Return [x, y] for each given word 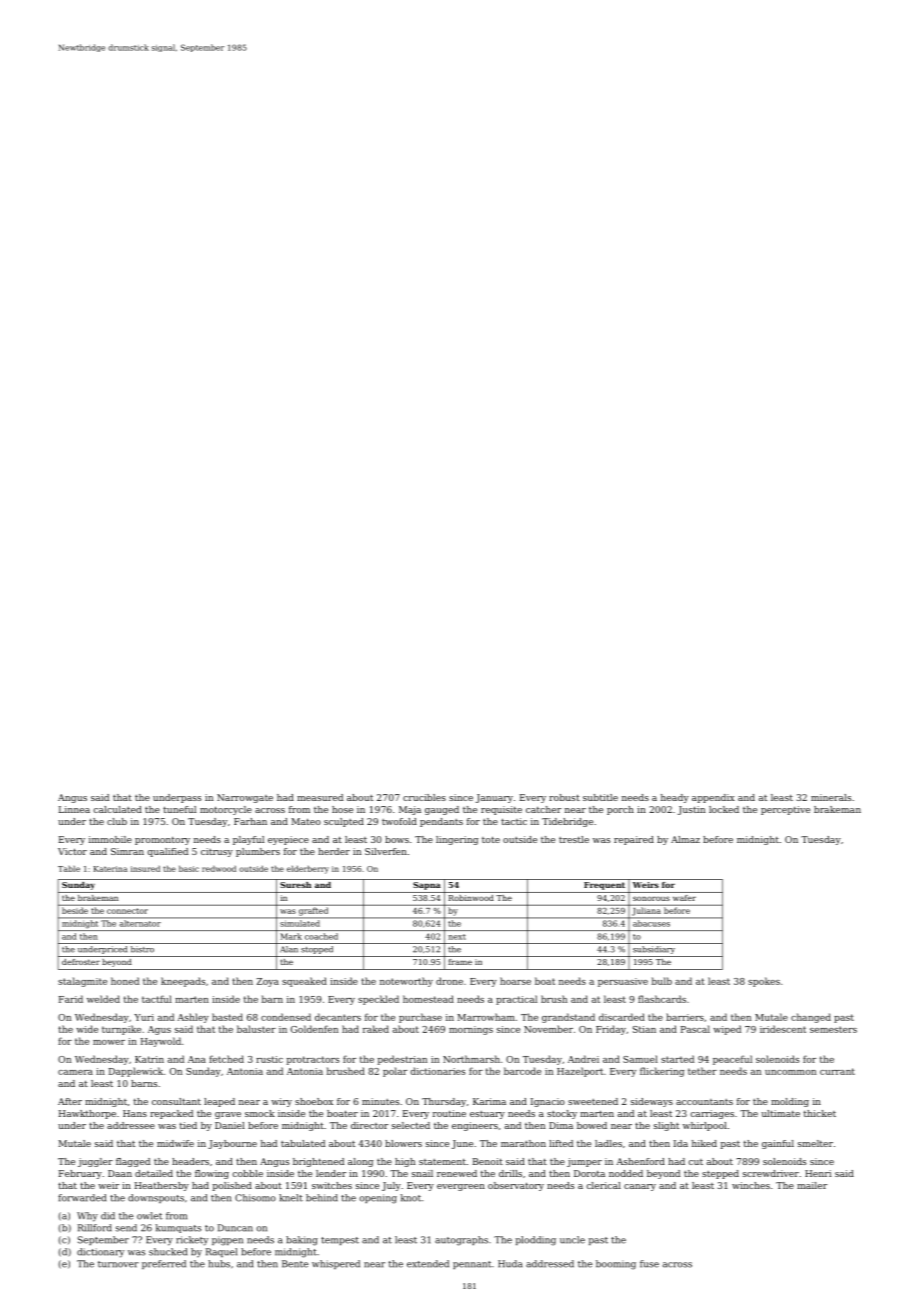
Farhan [250, 821]
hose [342, 809]
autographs [461, 1241]
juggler [95, 1162]
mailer [812, 1185]
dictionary [100, 1253]
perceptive [785, 810]
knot [411, 1198]
